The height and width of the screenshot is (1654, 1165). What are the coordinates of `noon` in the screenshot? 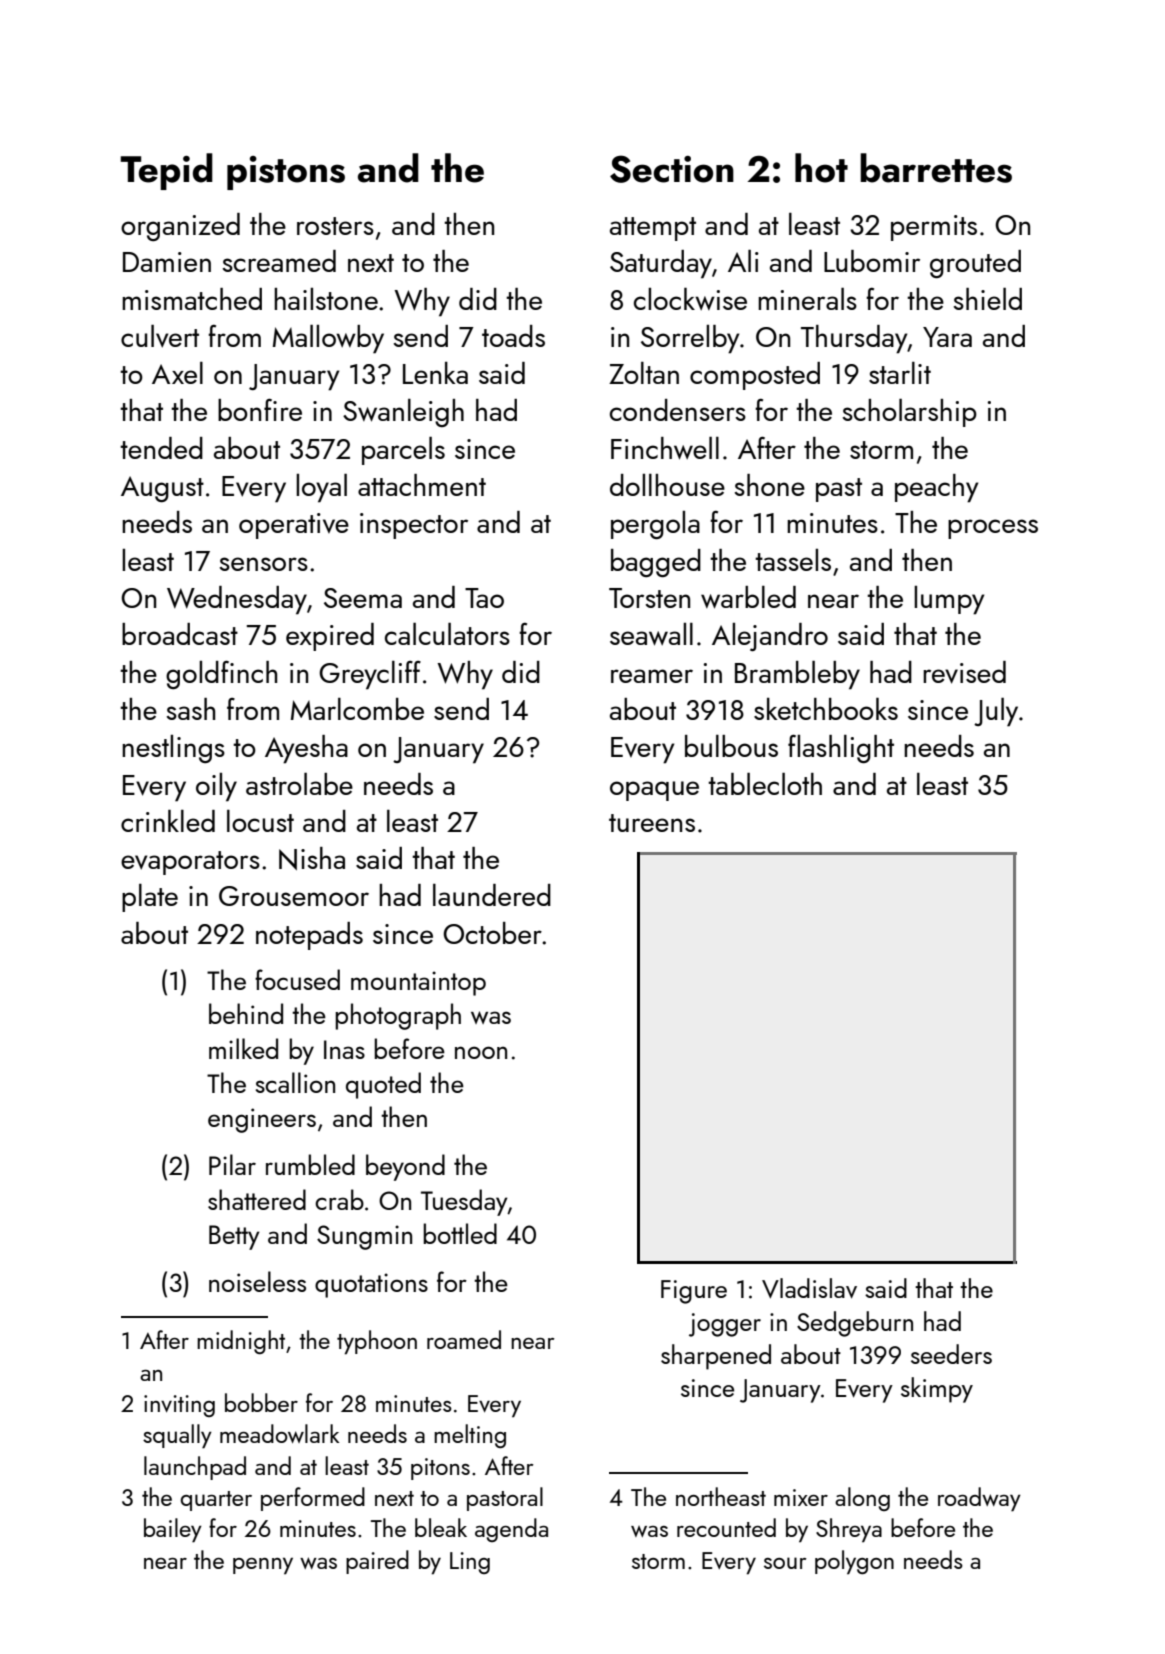 It's located at (481, 1052).
